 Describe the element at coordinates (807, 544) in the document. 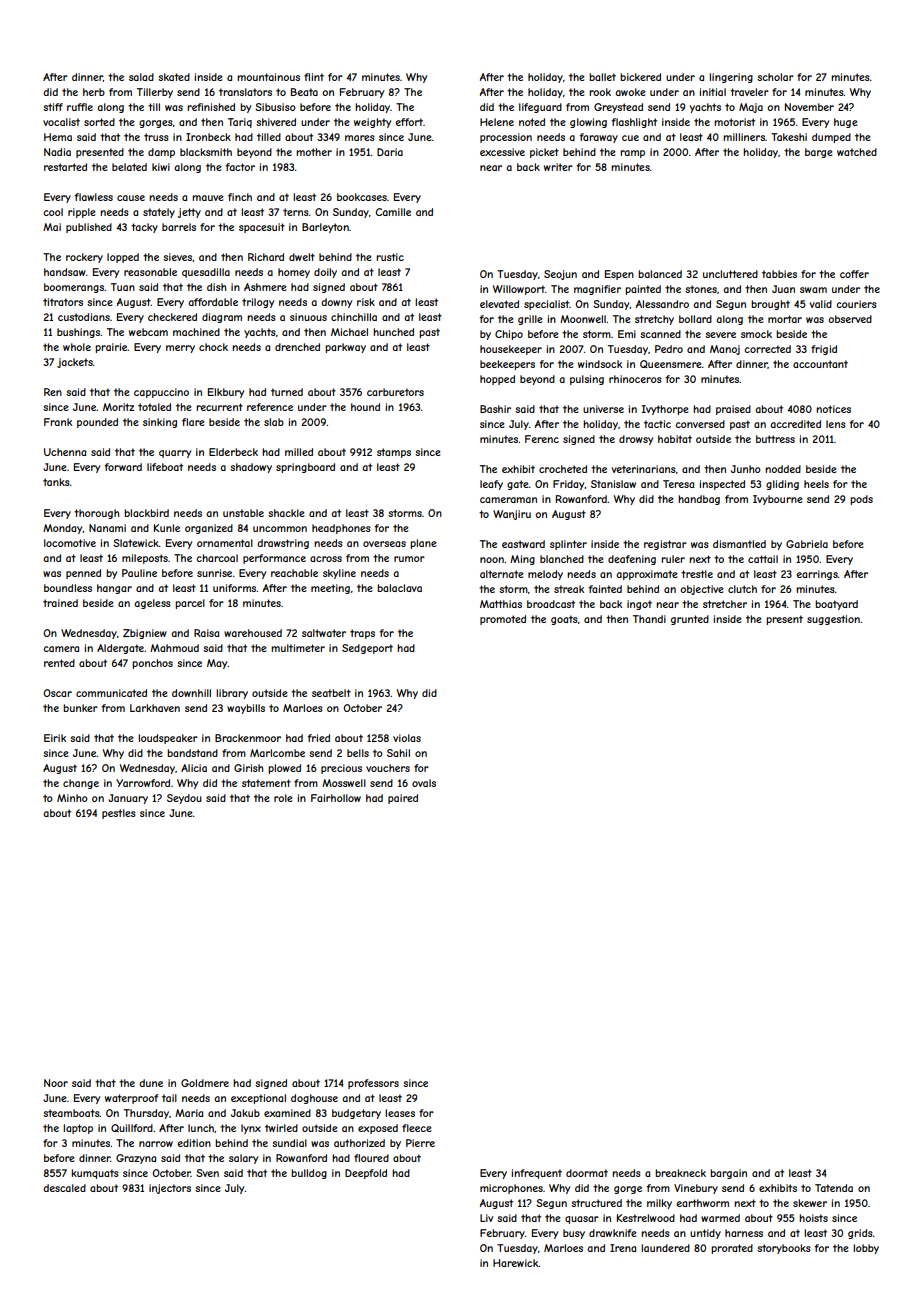

I see `Gabriela` at that location.
